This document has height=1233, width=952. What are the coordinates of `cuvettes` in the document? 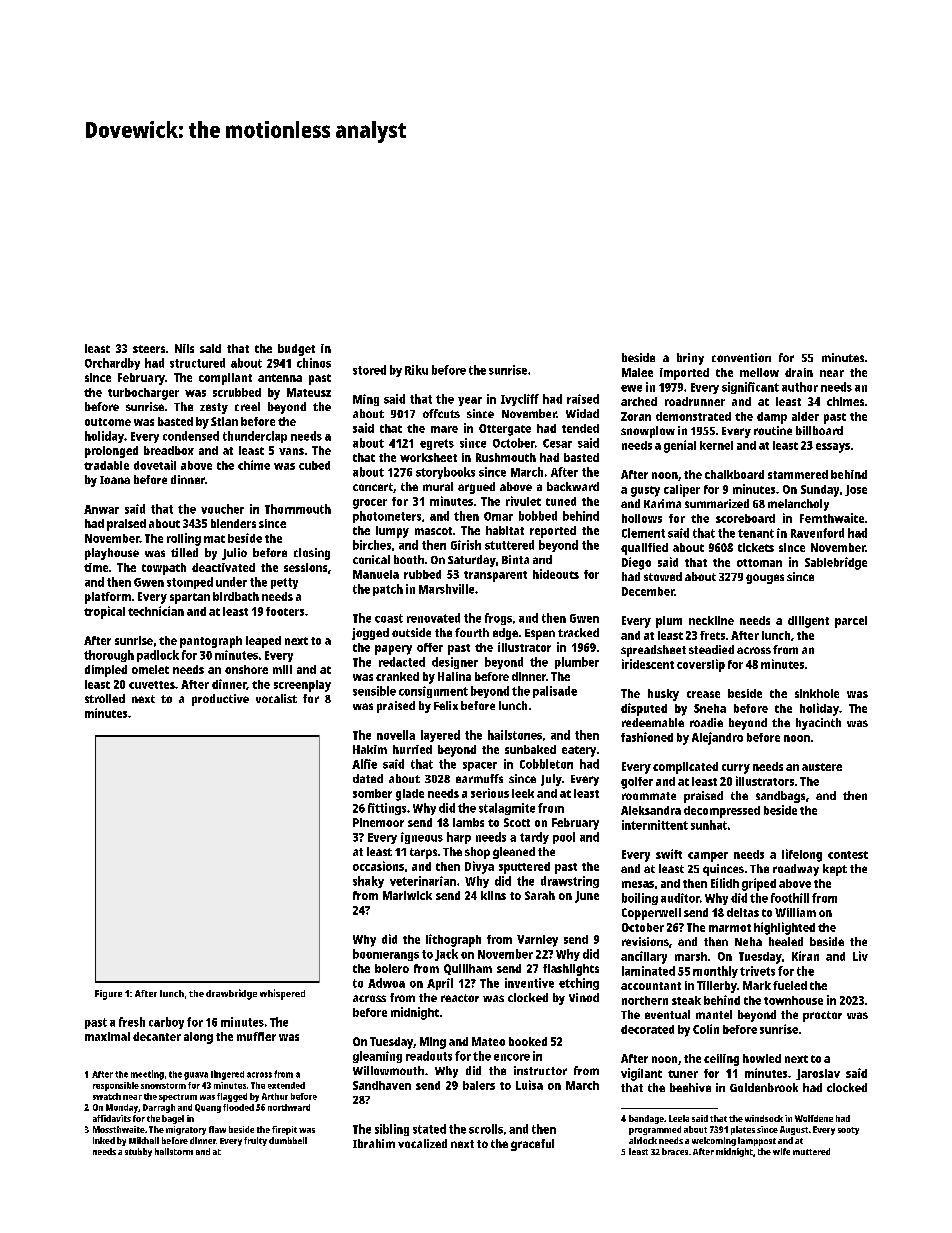 It's located at (152, 685).
